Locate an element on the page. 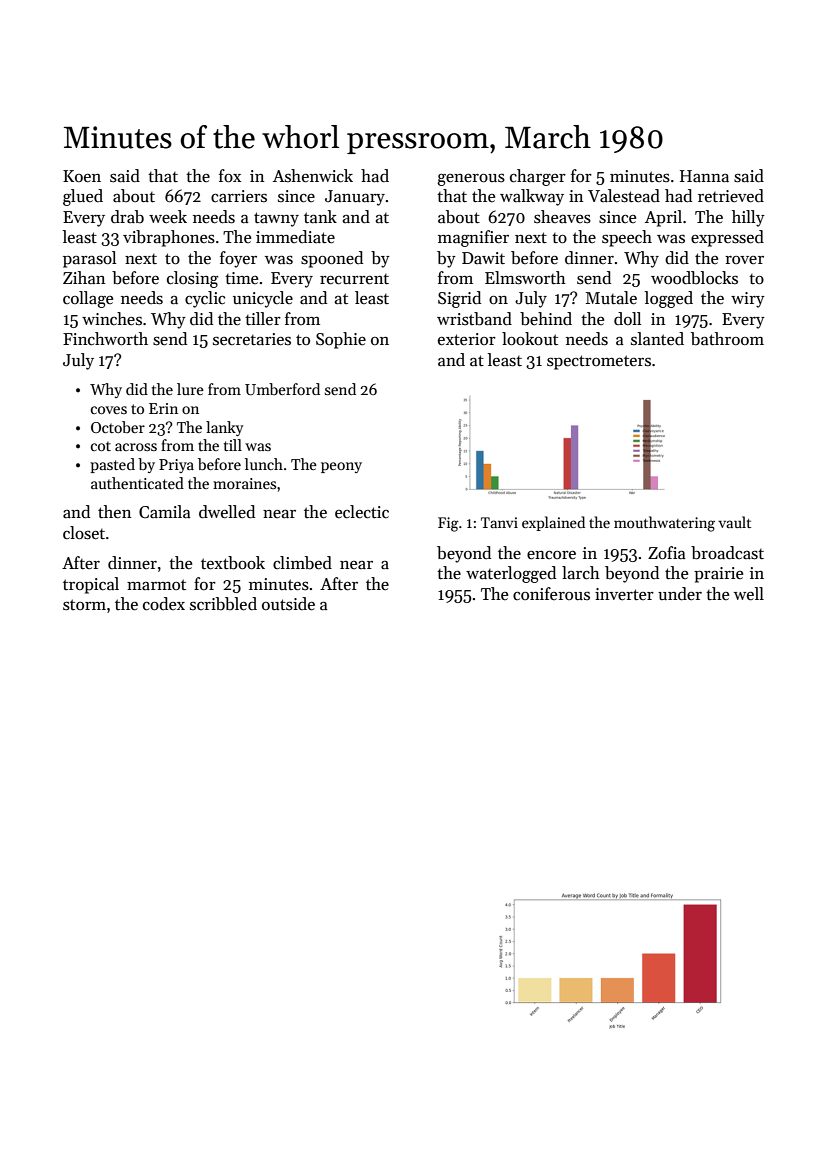 The width and height of the image is (827, 1173). vault is located at coordinates (734, 522).
